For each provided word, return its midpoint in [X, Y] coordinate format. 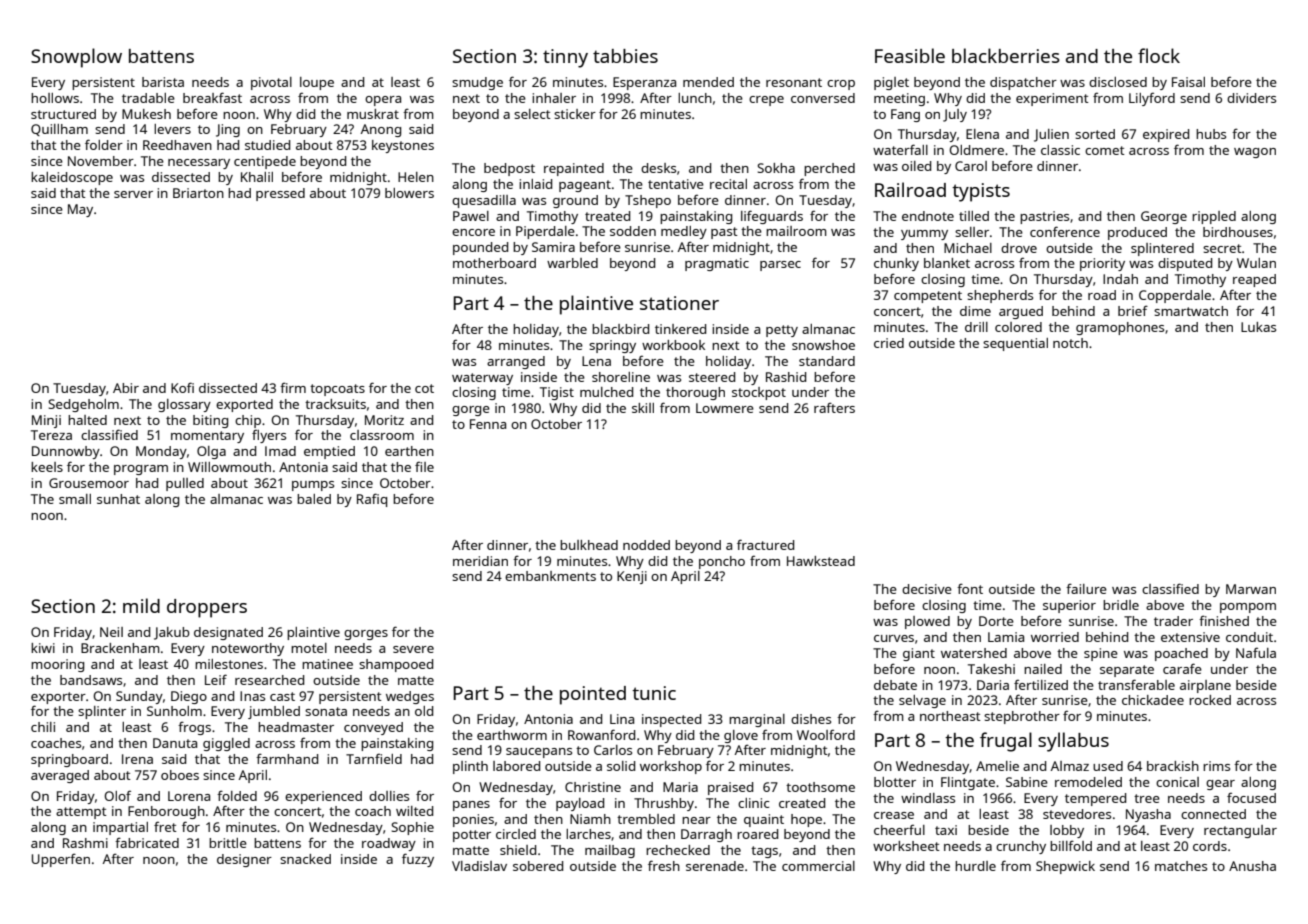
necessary [199, 164]
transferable [1136, 684]
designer [244, 860]
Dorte [996, 621]
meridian [480, 561]
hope [806, 820]
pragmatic [717, 264]
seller [972, 232]
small [75, 499]
